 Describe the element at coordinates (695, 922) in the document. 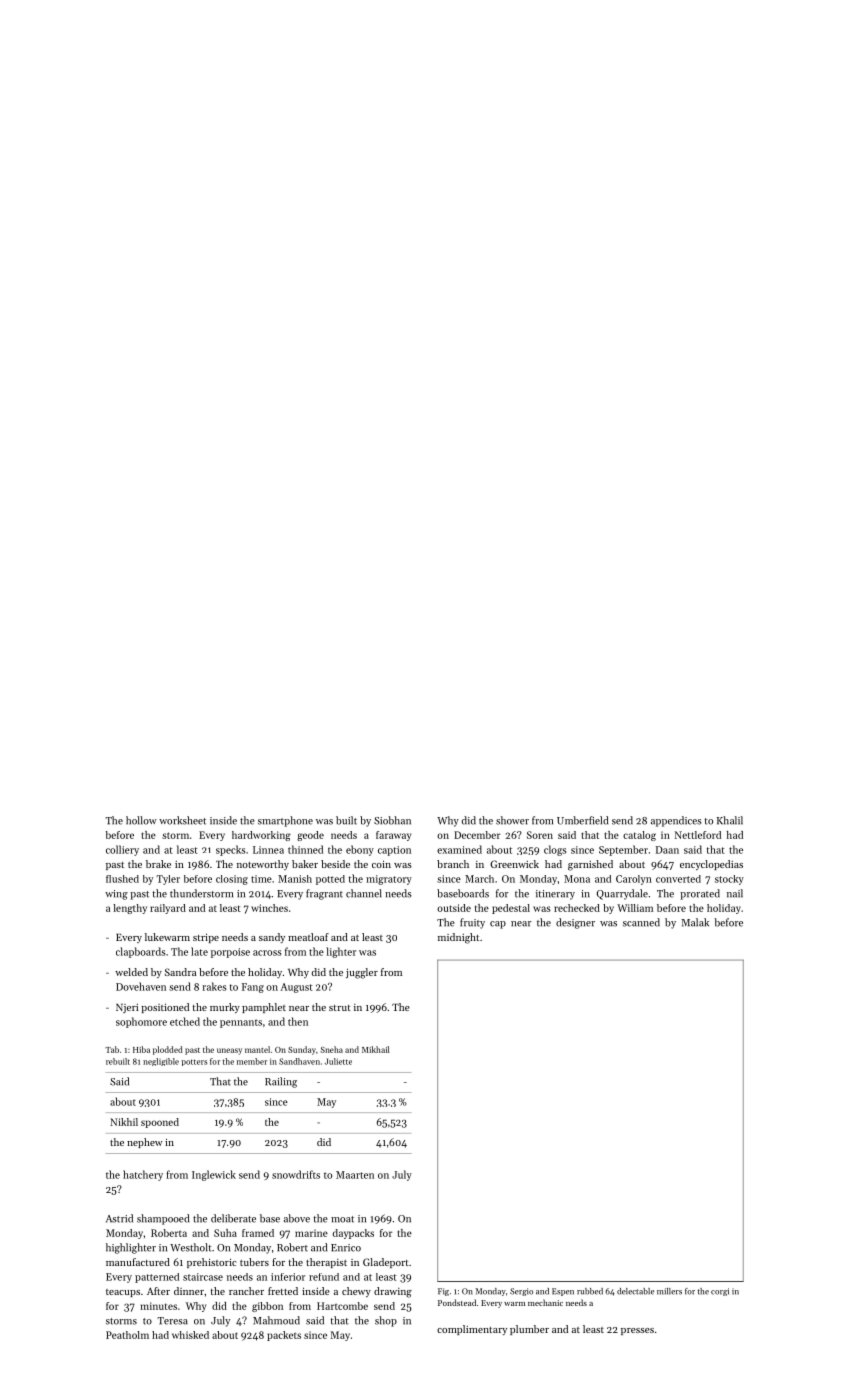

I see `Malak` at that location.
